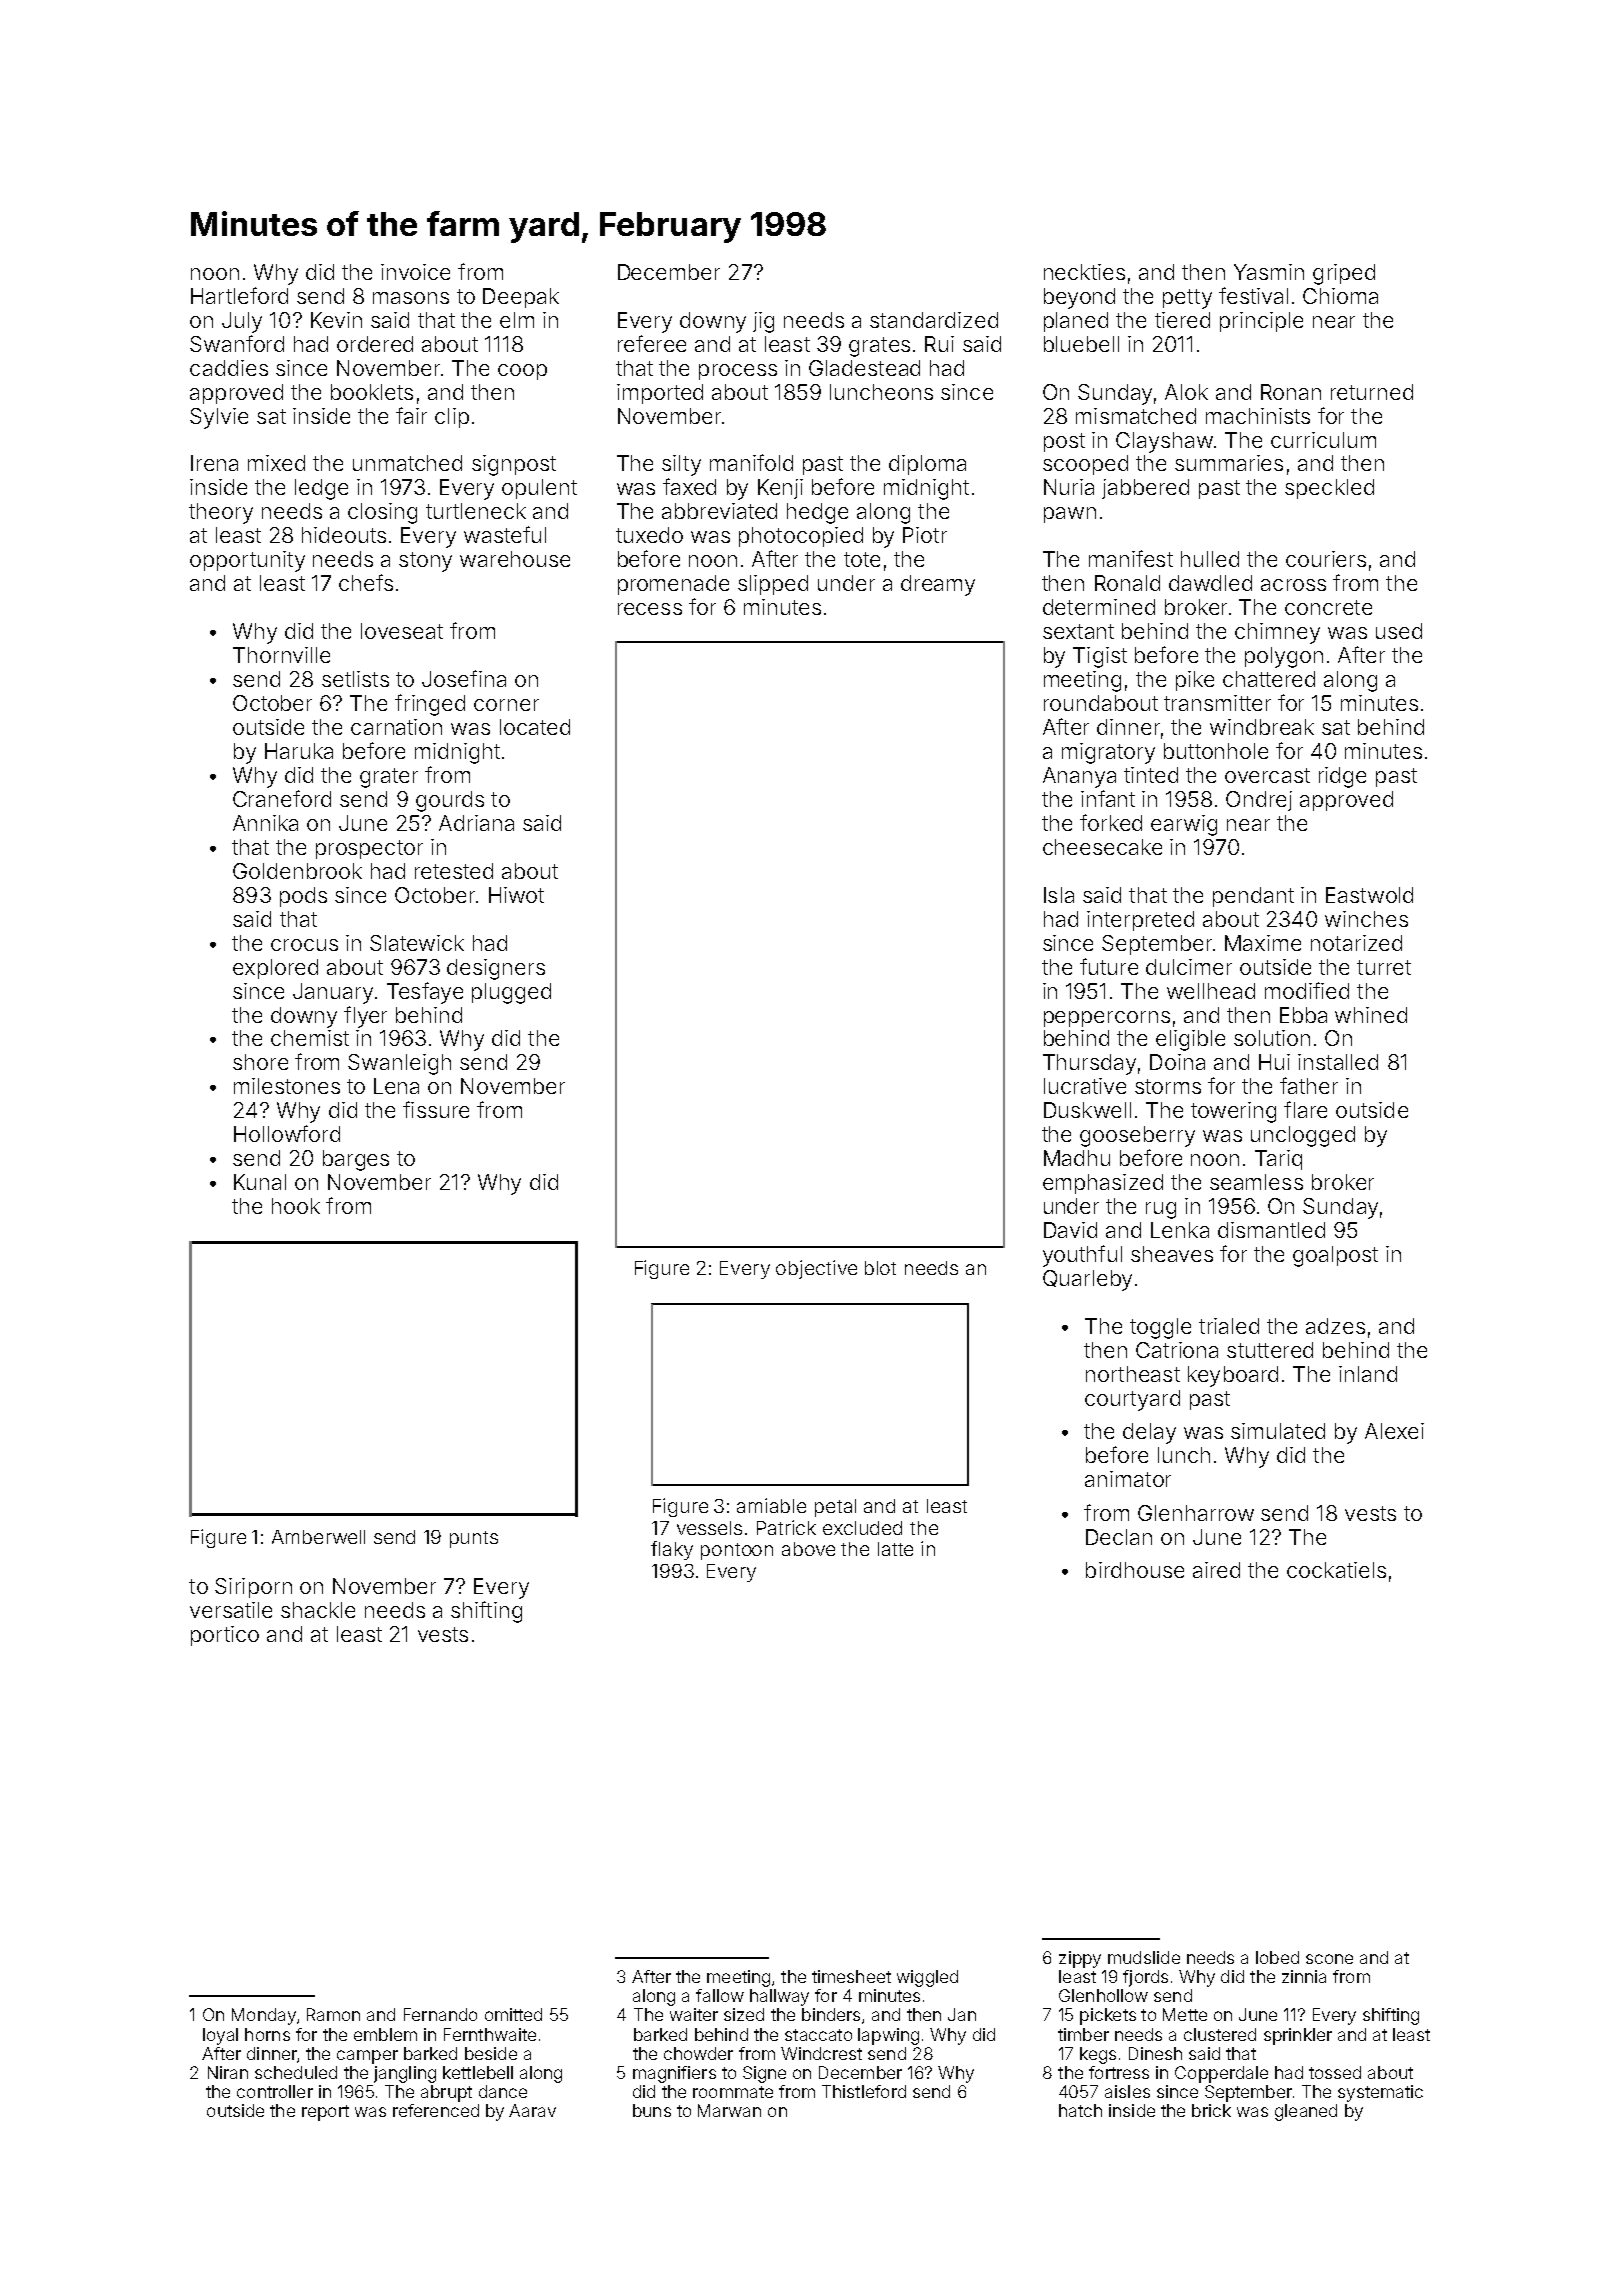 The image size is (1620, 2292). What do you see at coordinates (1233, 1376) in the screenshot?
I see `keyboard` at bounding box center [1233, 1376].
